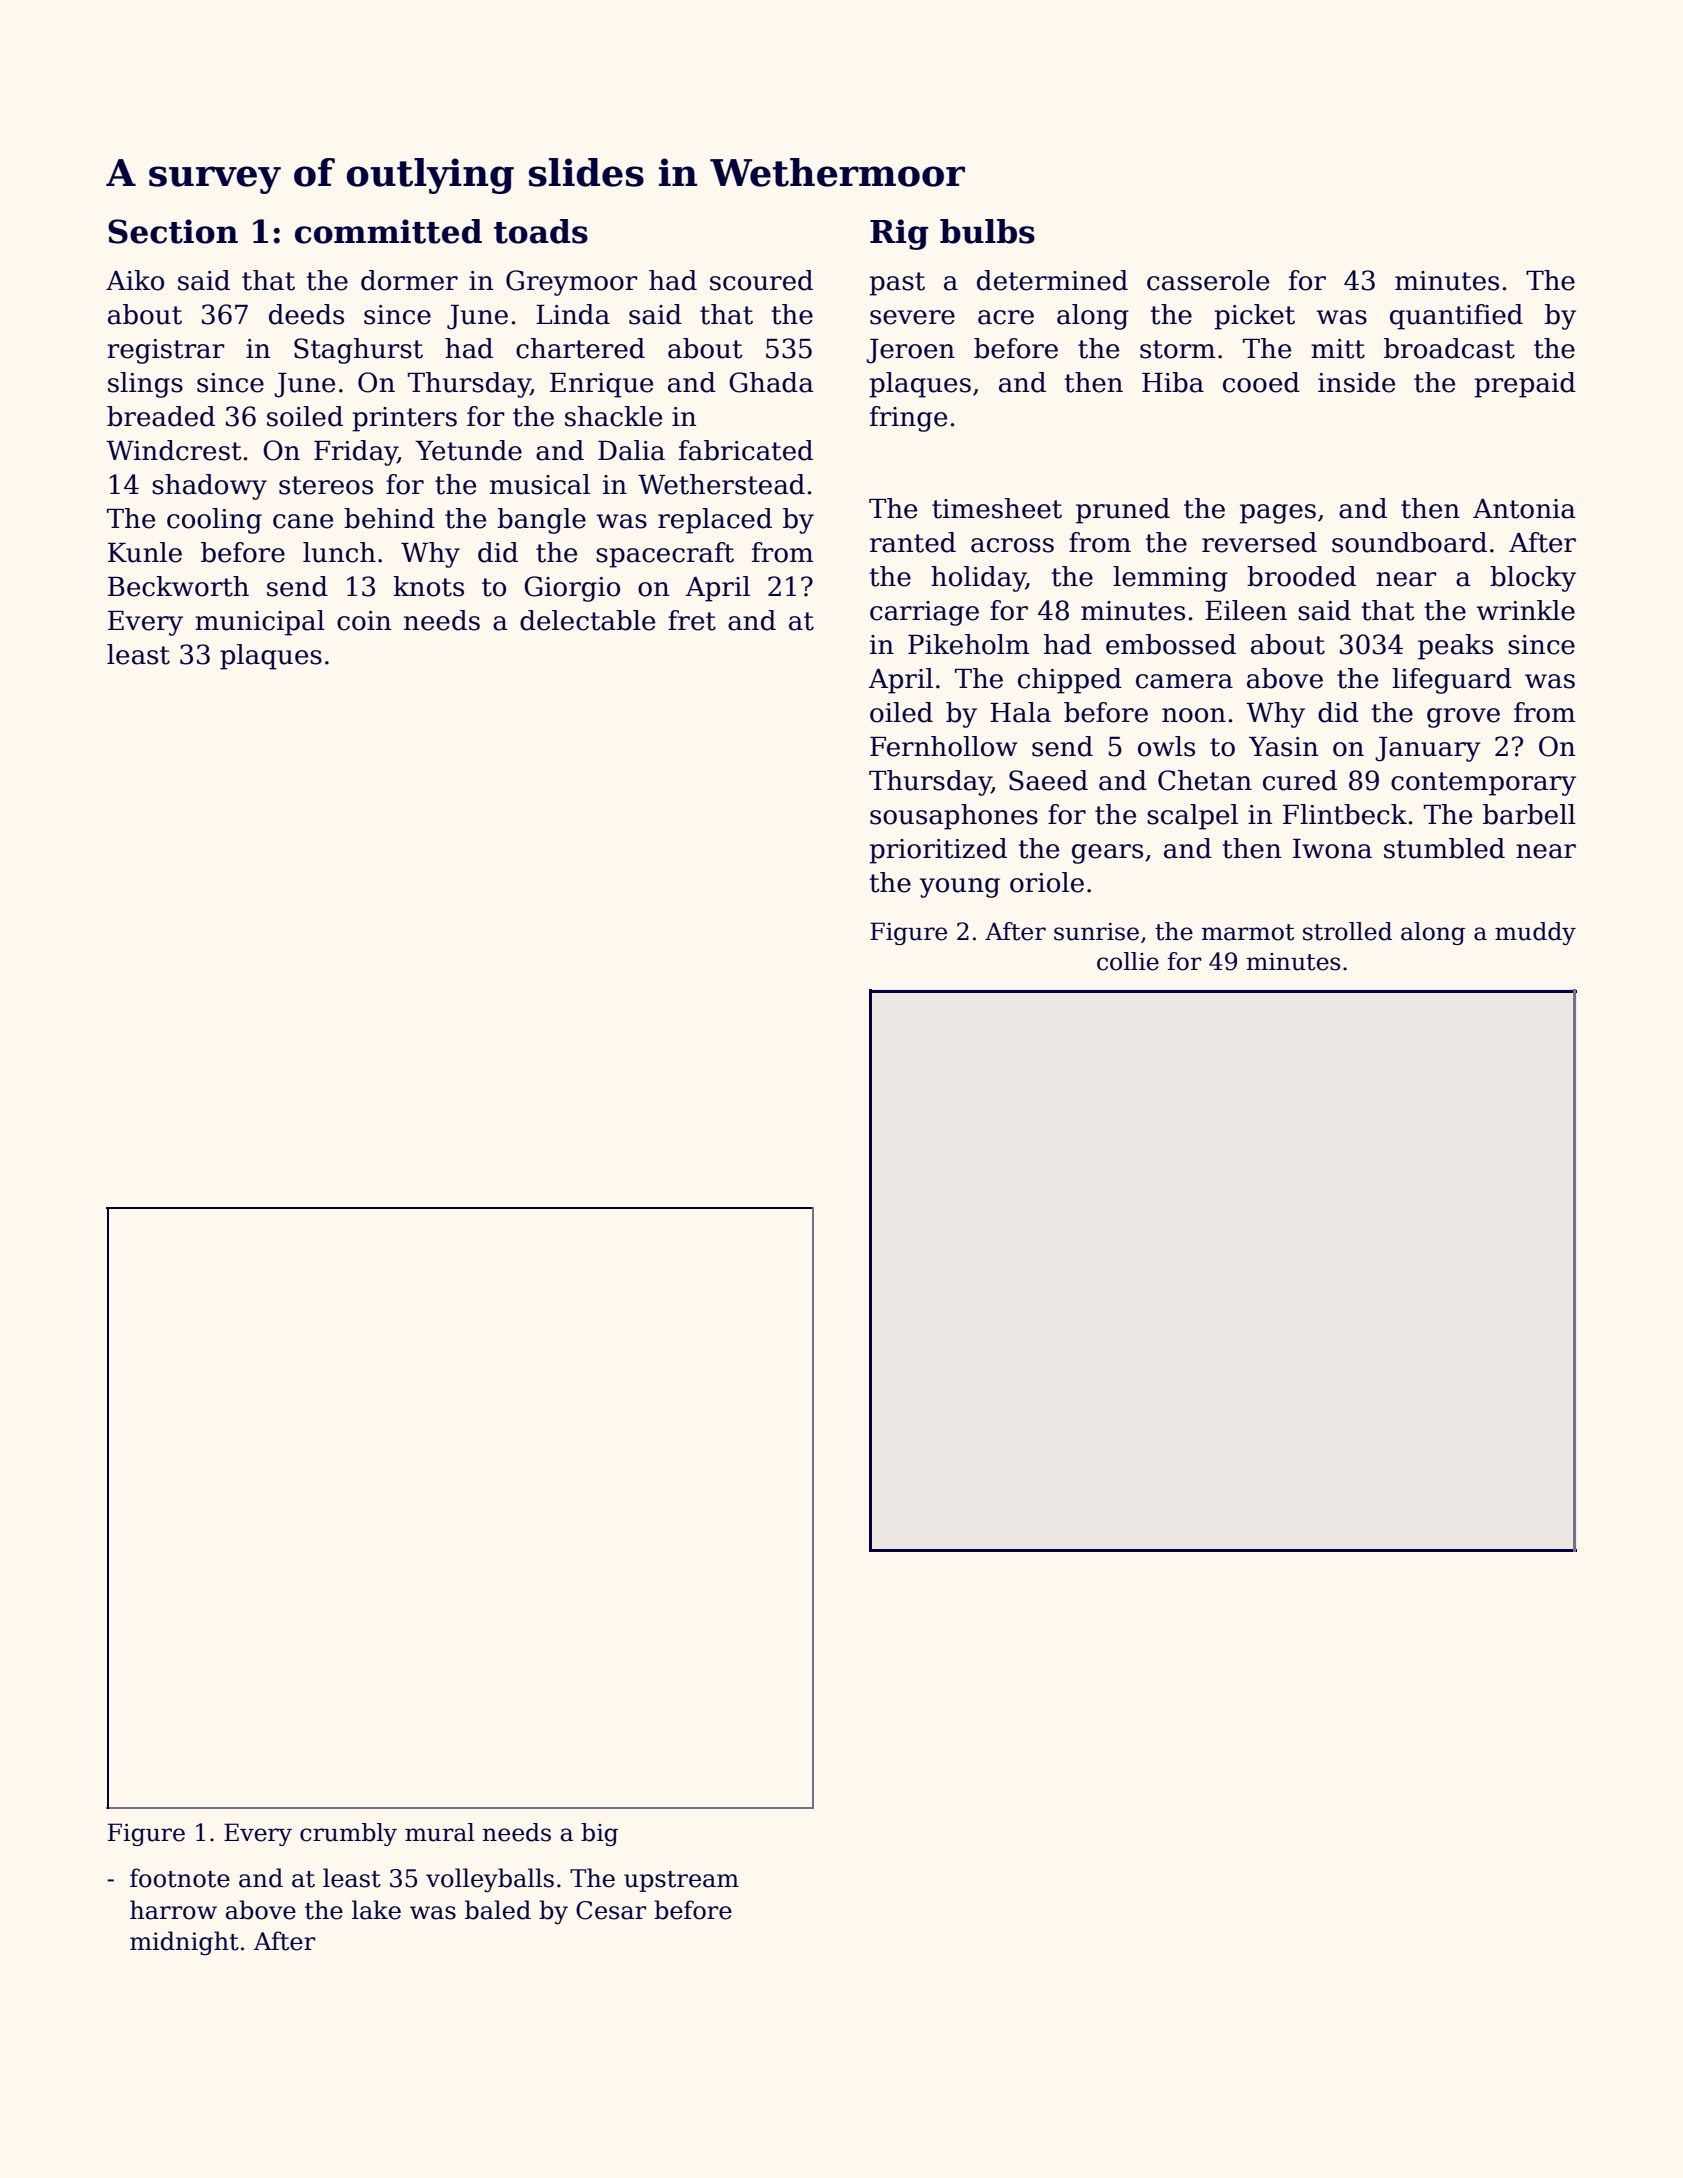 The height and width of the document is (2178, 1683). I want to click on crumbly, so click(348, 1834).
